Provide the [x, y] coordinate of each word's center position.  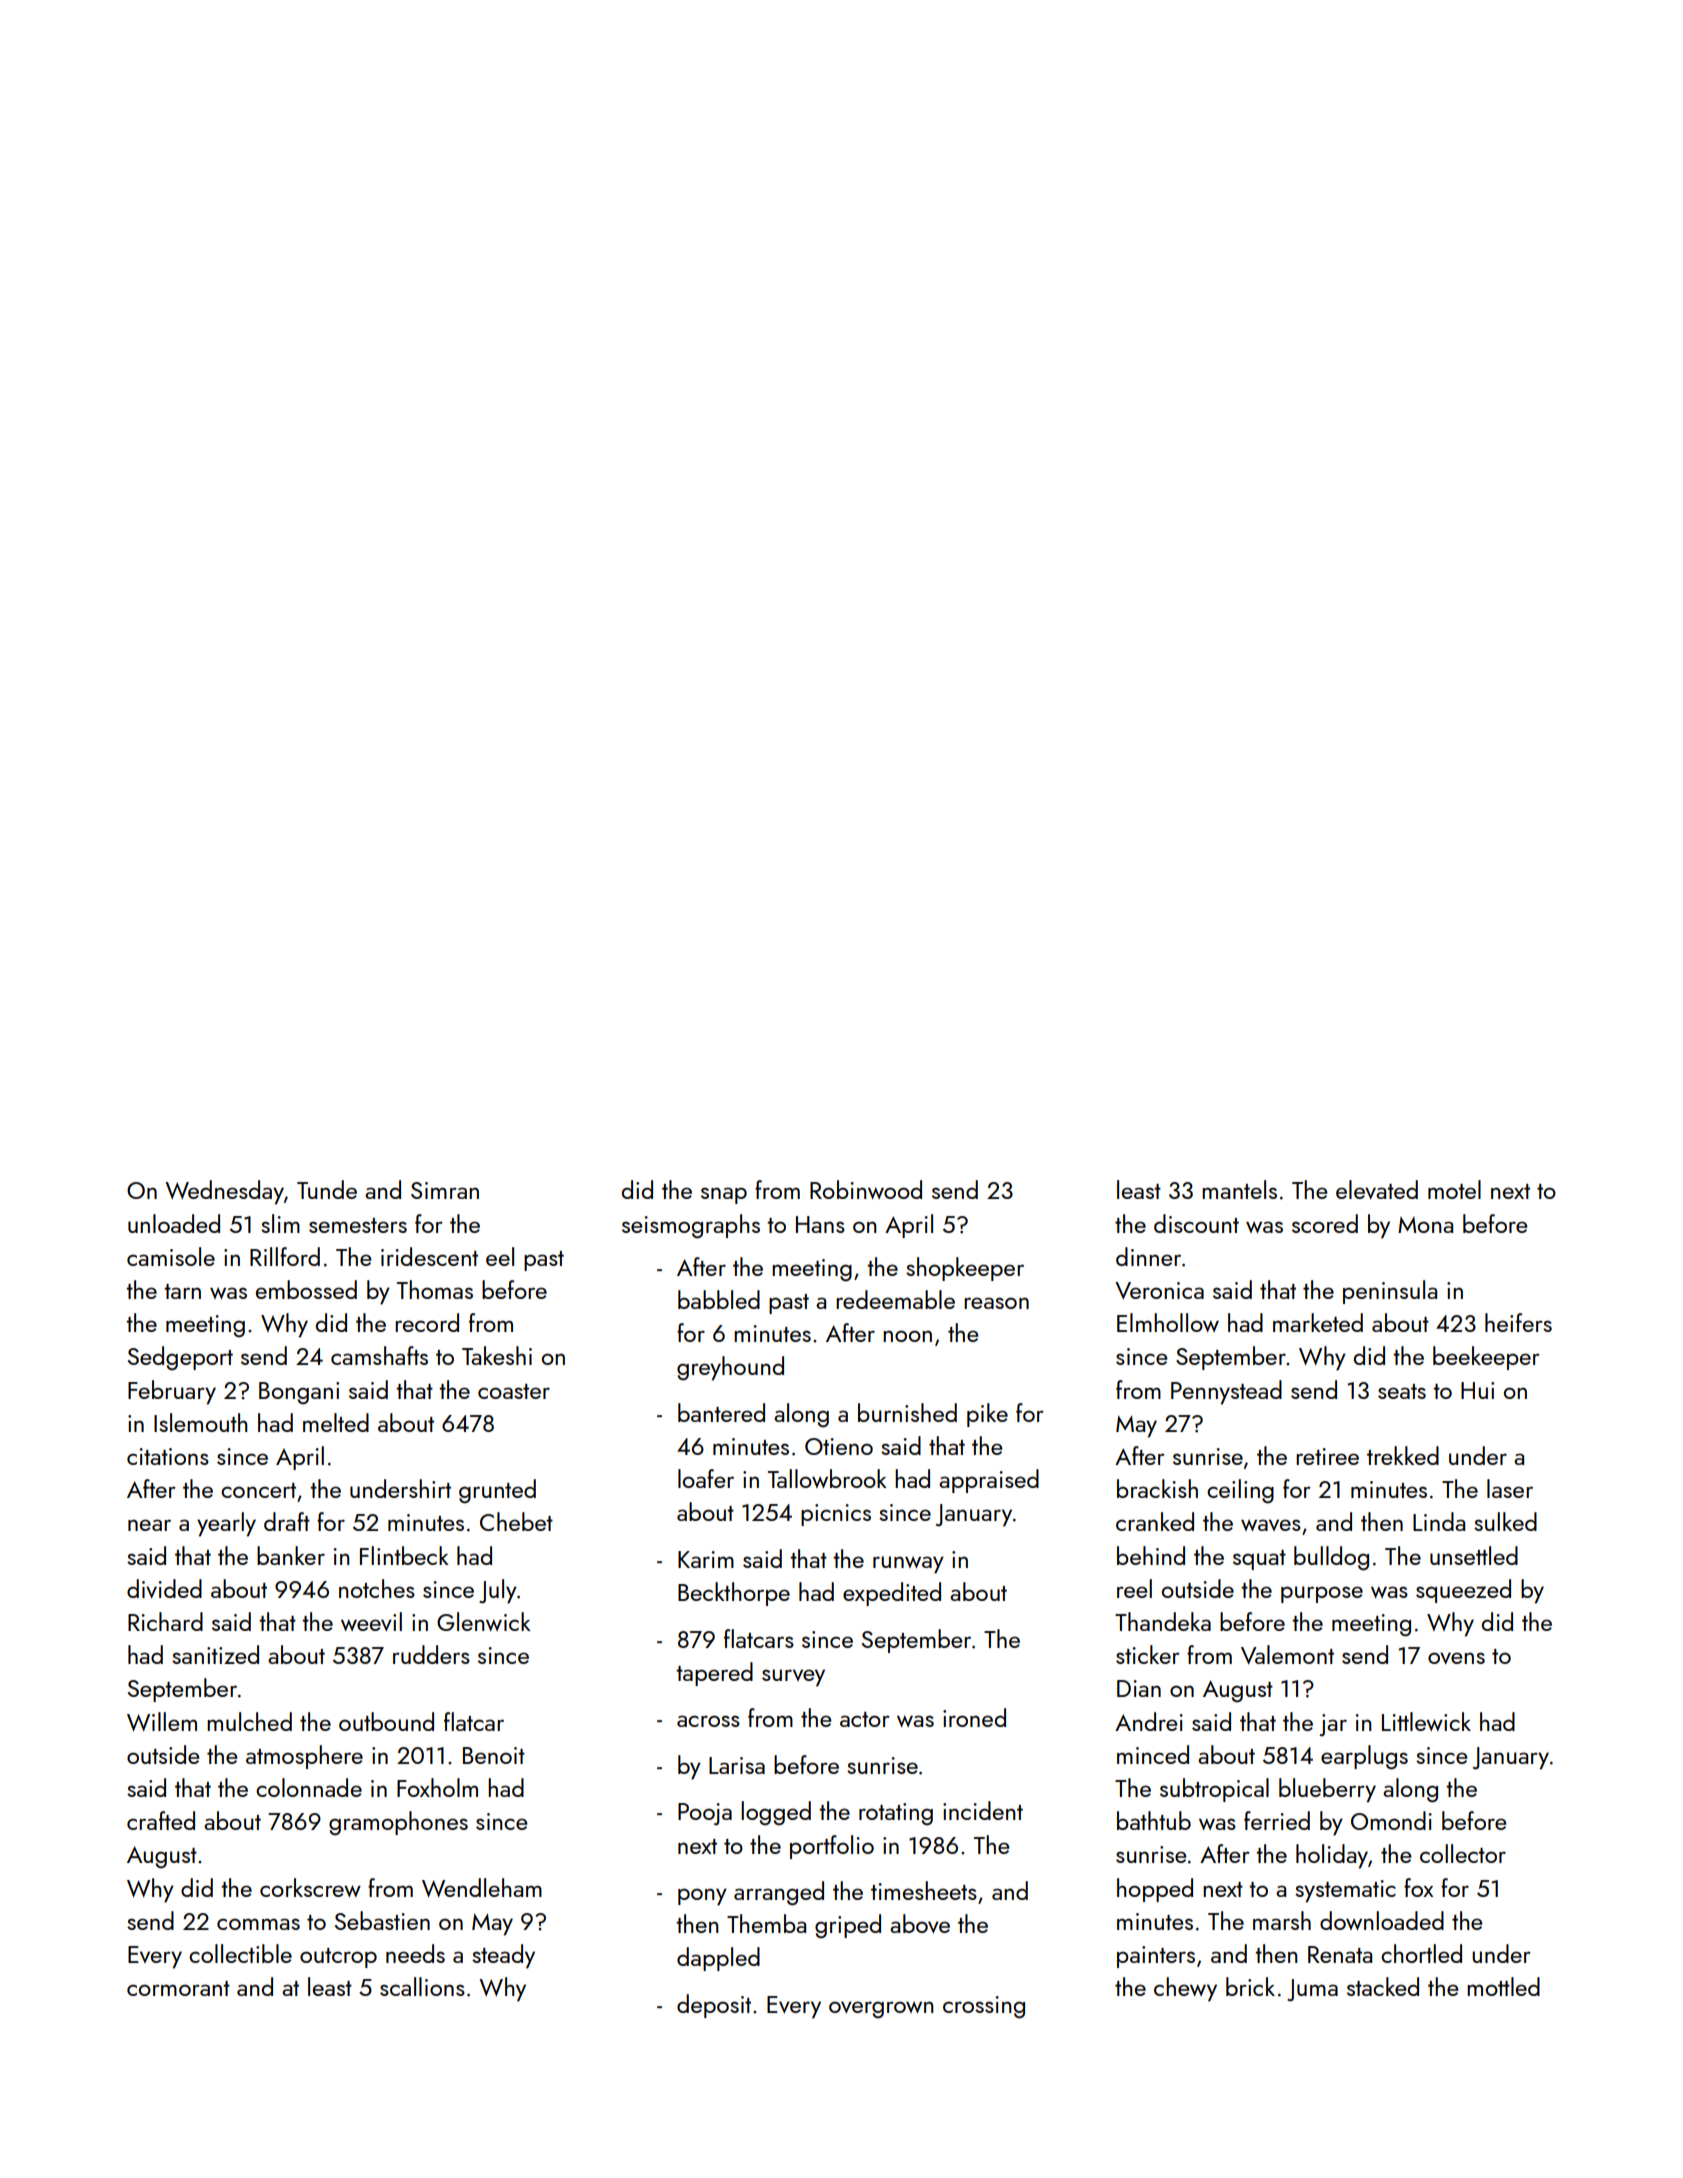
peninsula [1390, 1292]
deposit [714, 2006]
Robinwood [866, 1189]
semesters [358, 1225]
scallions [422, 1986]
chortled [1421, 1953]
